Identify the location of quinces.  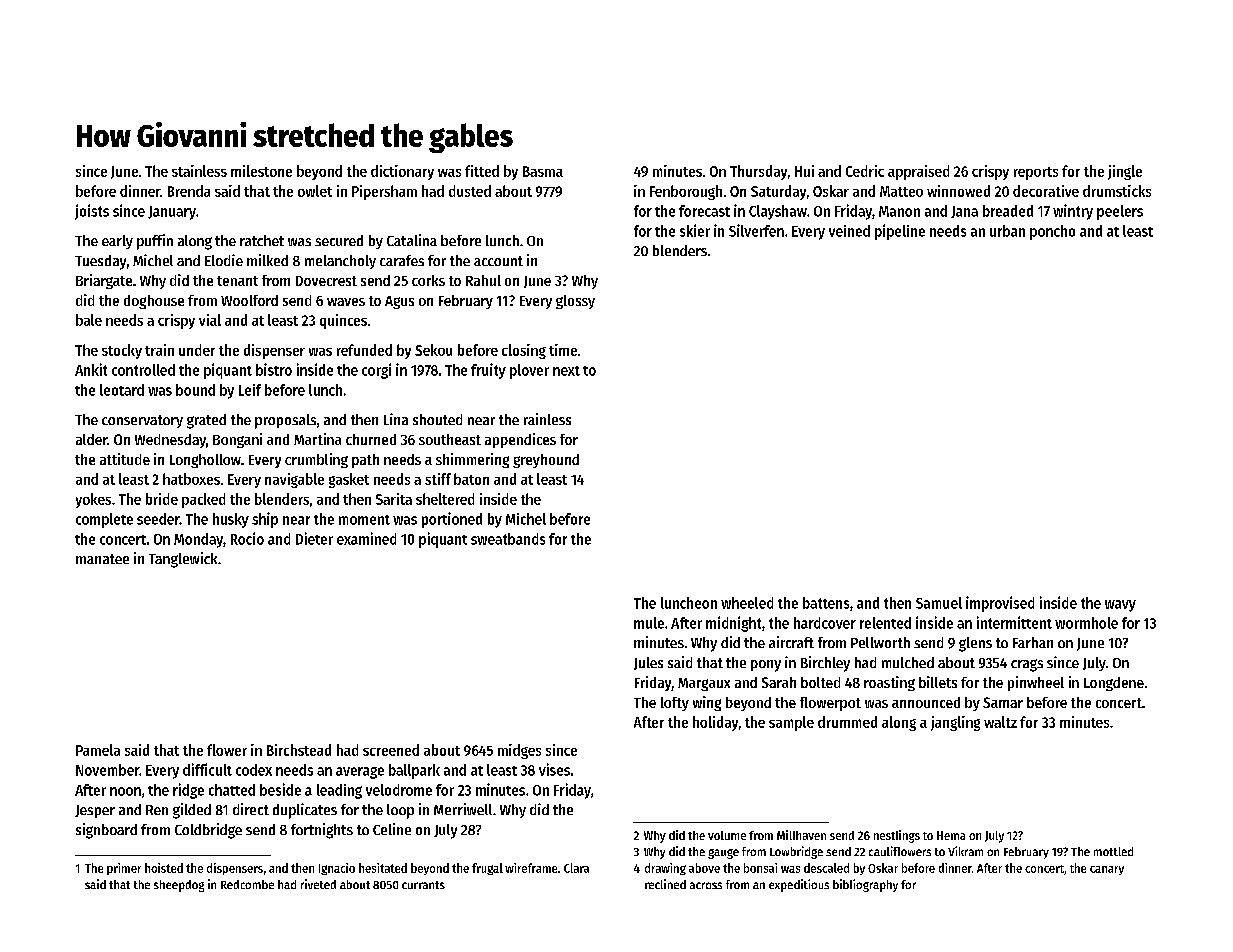
(343, 321).
